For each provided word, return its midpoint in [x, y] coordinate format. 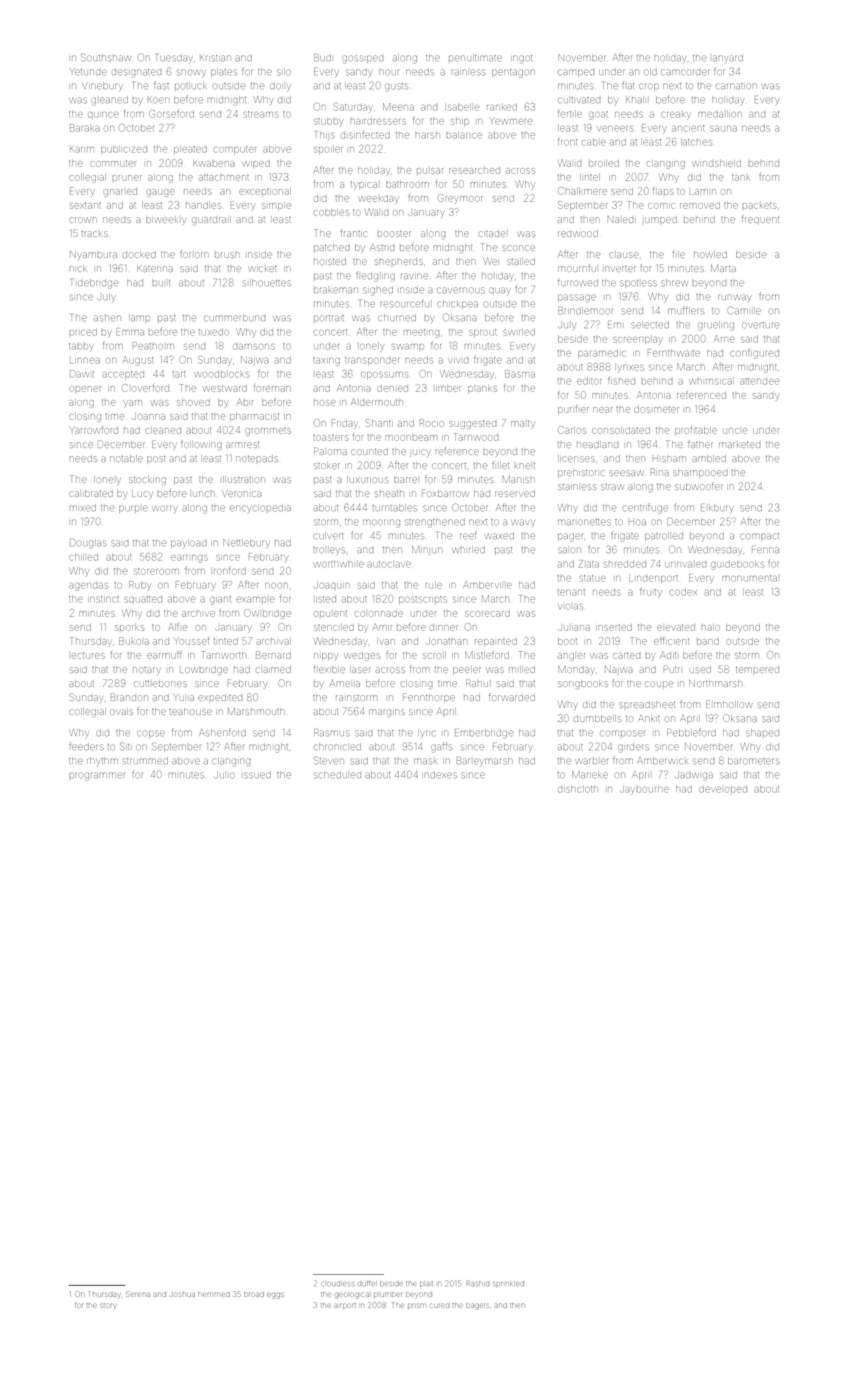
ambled [709, 458]
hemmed [214, 1294]
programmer [97, 776]
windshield [716, 163]
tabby [81, 347]
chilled [83, 557]
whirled [469, 549]
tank [741, 177]
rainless [468, 72]
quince [103, 115]
